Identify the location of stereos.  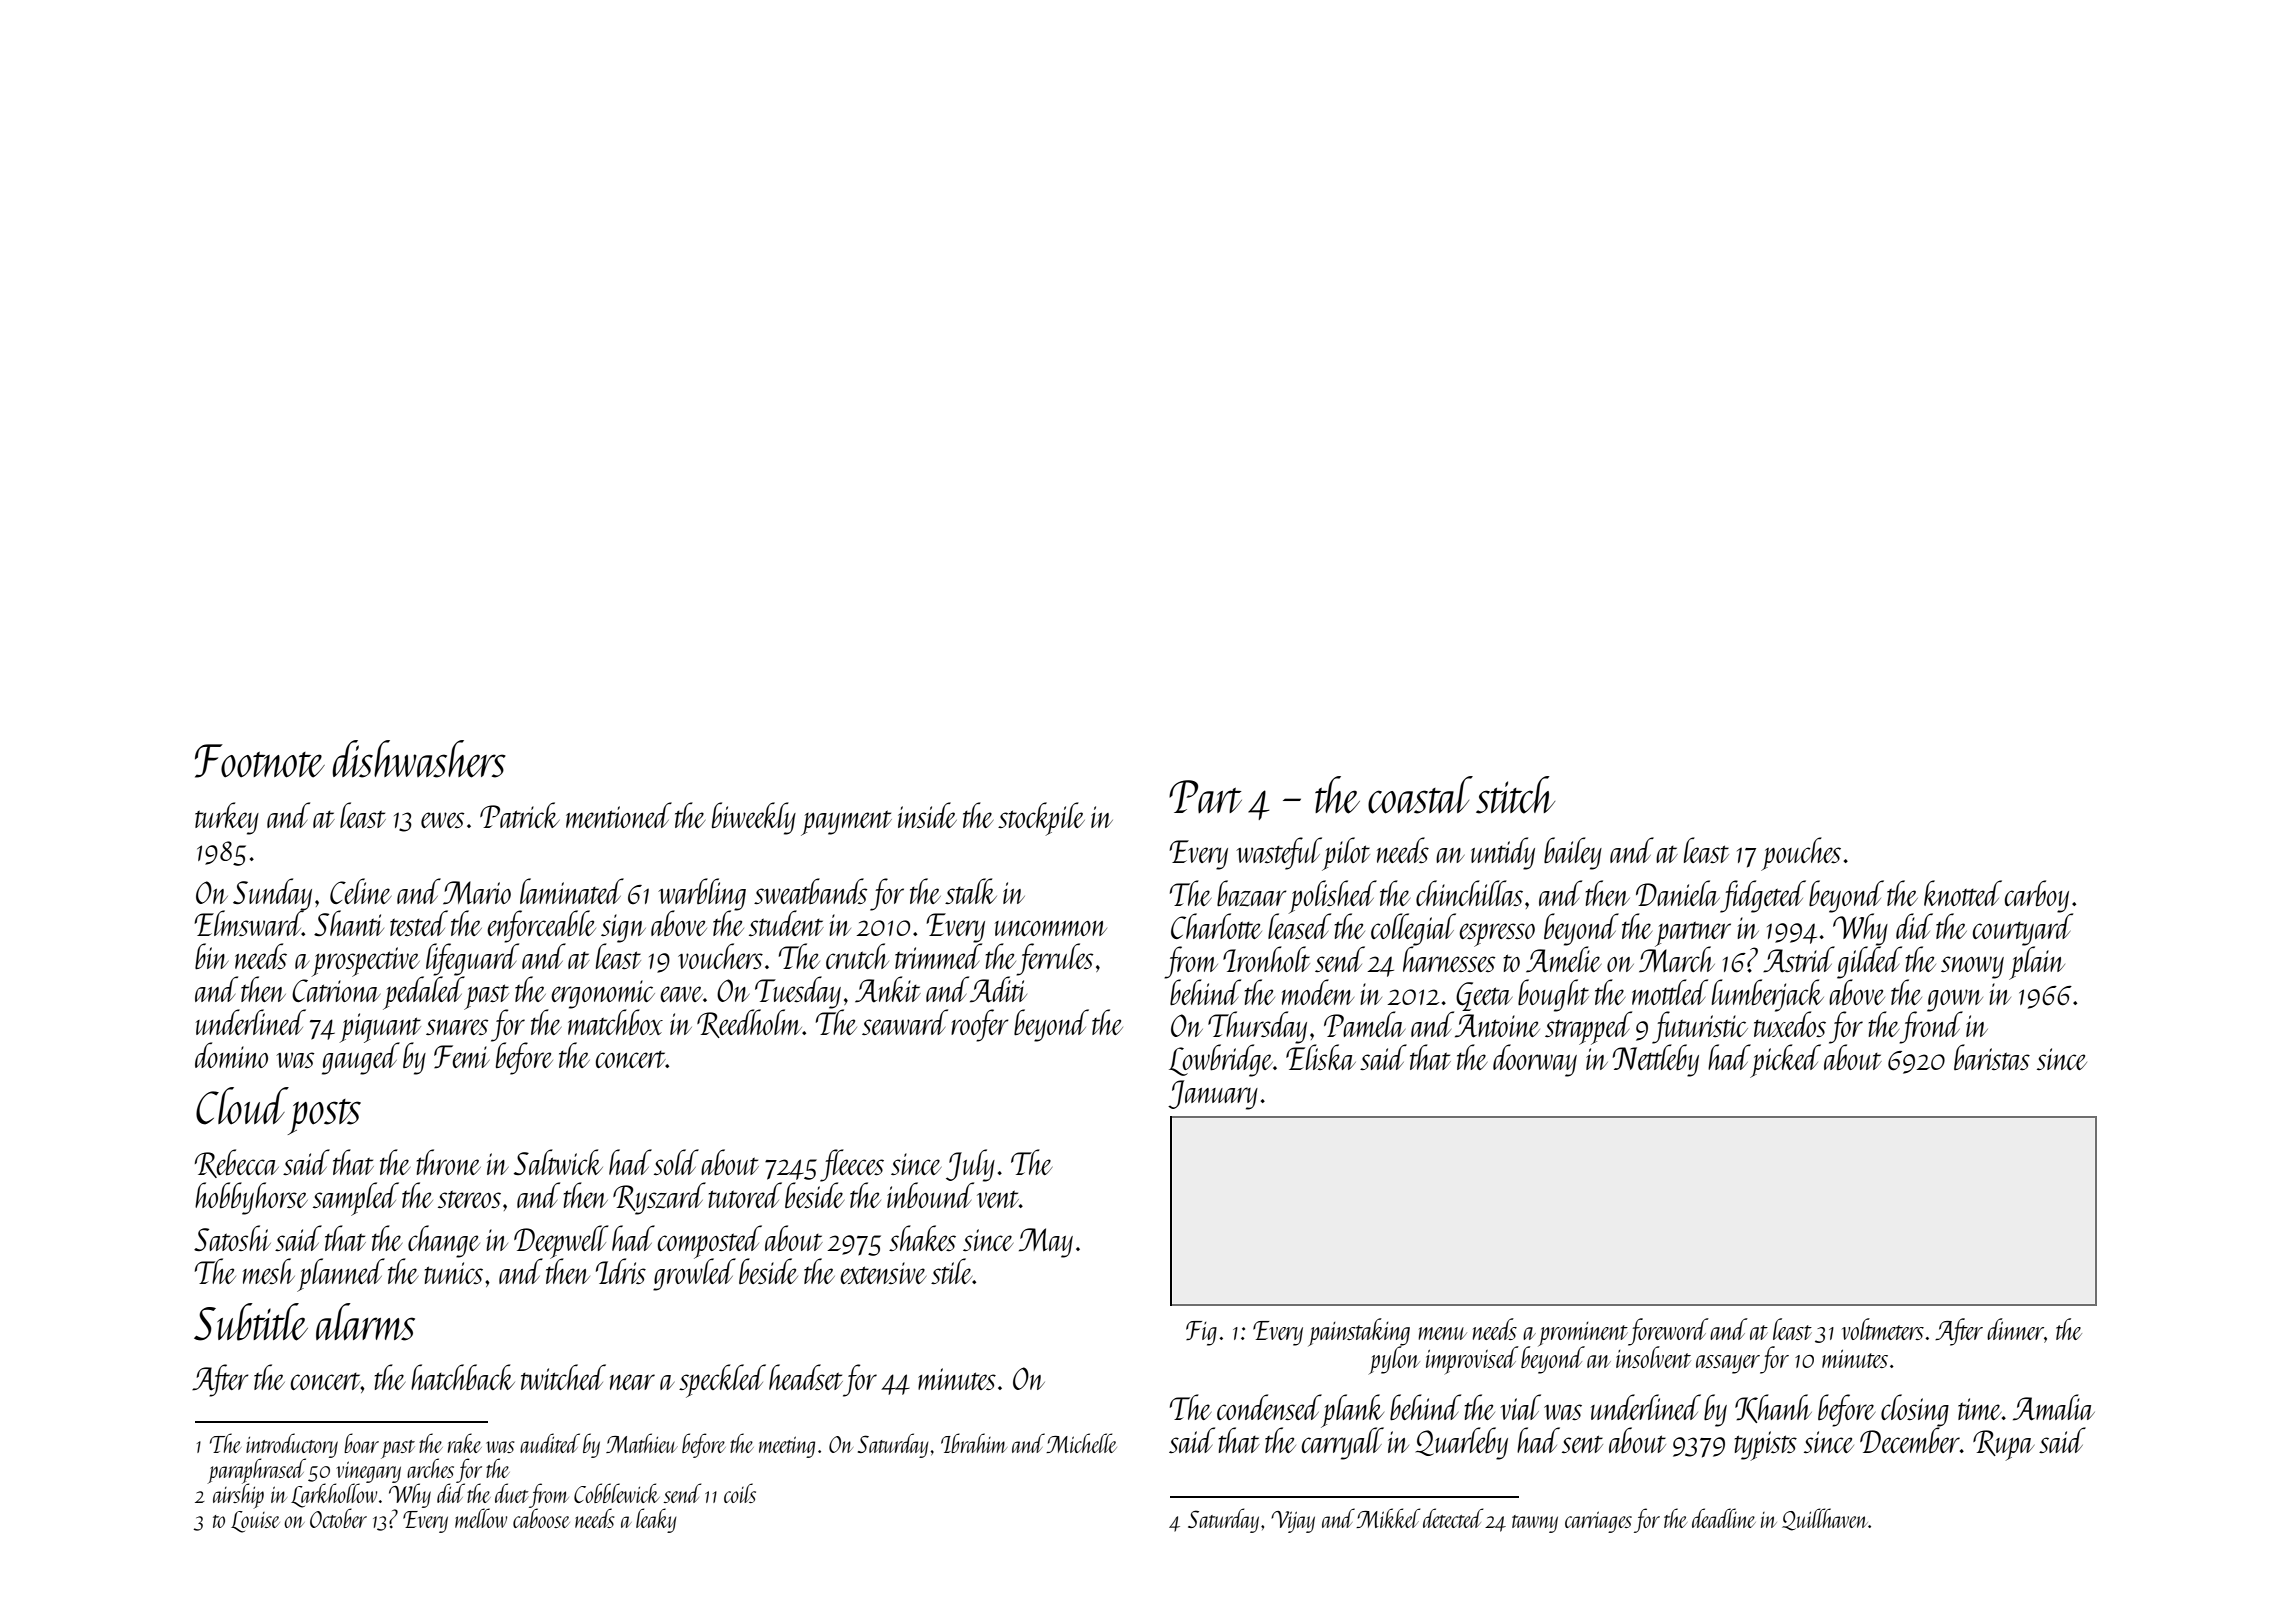
(469, 1199).
